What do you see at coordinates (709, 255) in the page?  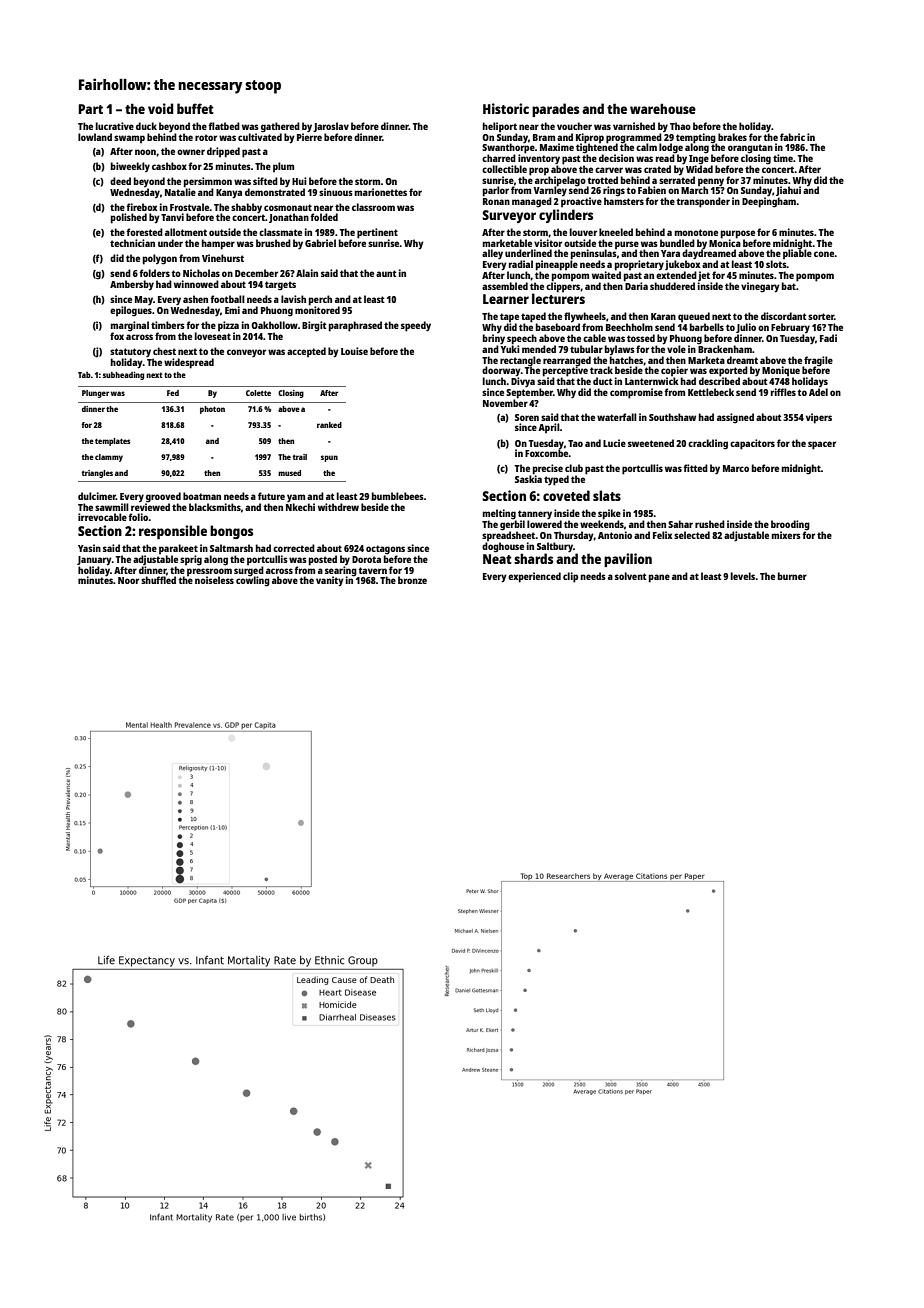 I see `daydreamed` at bounding box center [709, 255].
